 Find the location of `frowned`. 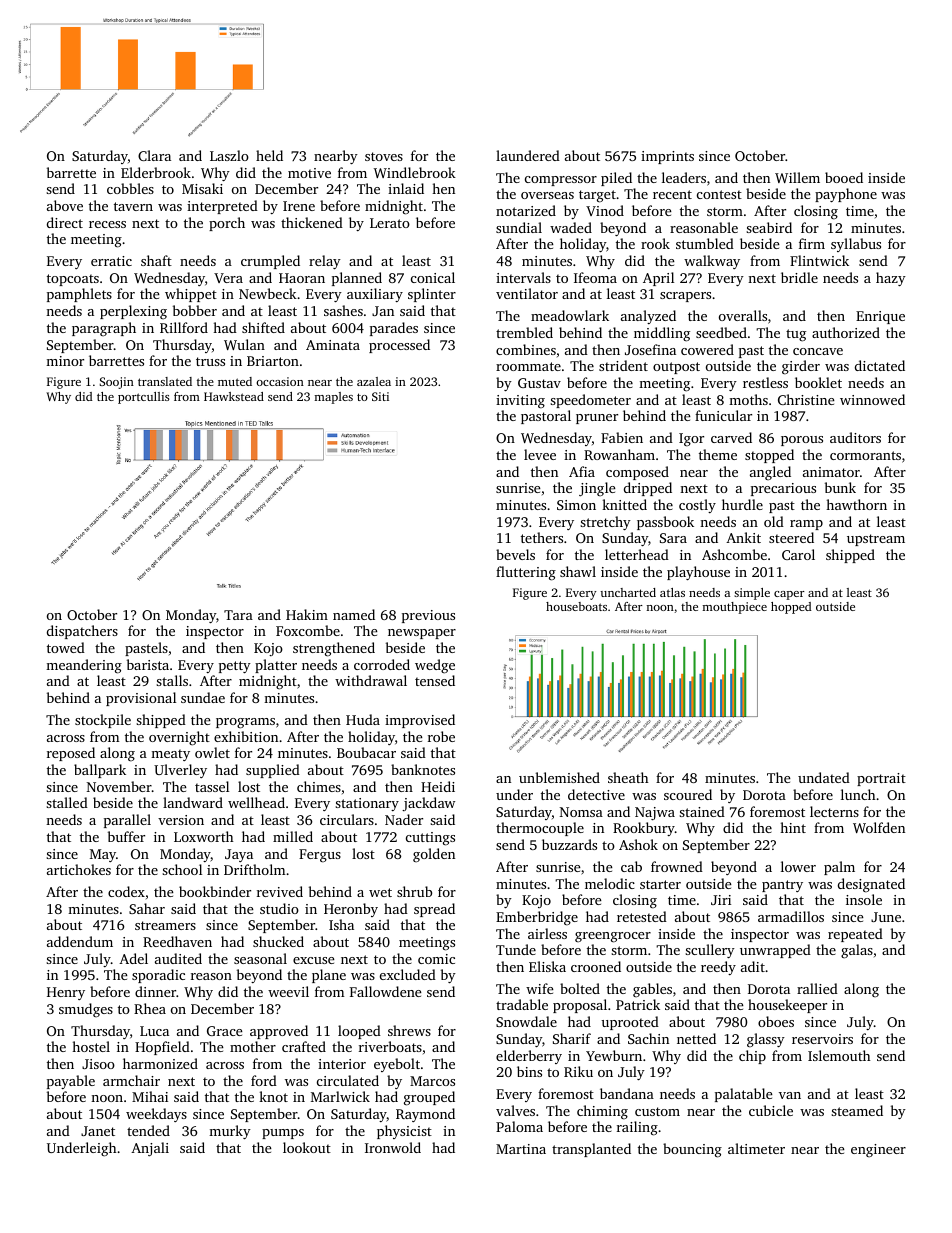

frowned is located at coordinates (677, 866).
